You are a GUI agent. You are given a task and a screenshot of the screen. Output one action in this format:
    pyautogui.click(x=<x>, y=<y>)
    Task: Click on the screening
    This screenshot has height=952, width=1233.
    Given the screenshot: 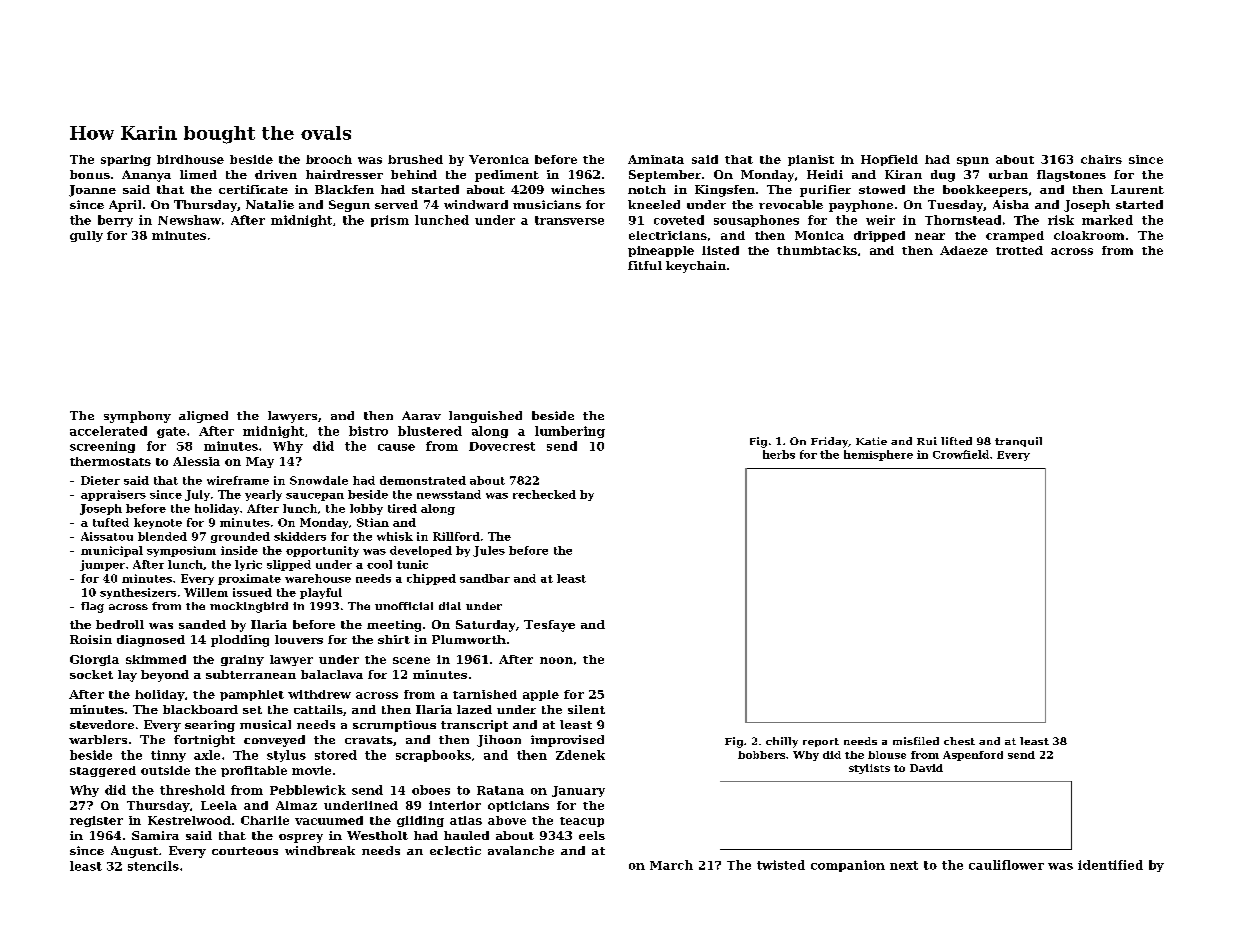 What is the action you would take?
    pyautogui.click(x=102, y=447)
